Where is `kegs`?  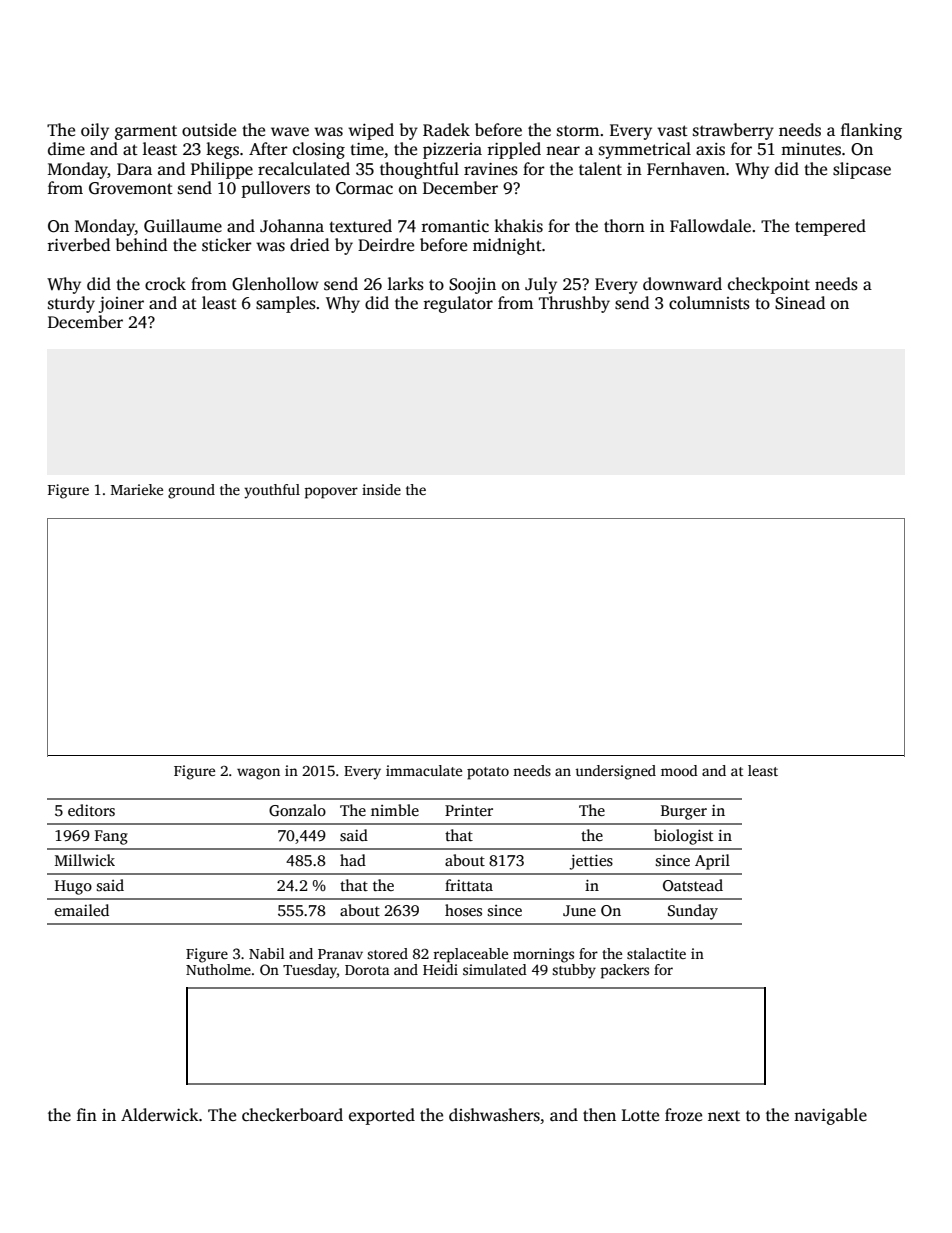 kegs is located at coordinates (222, 150).
